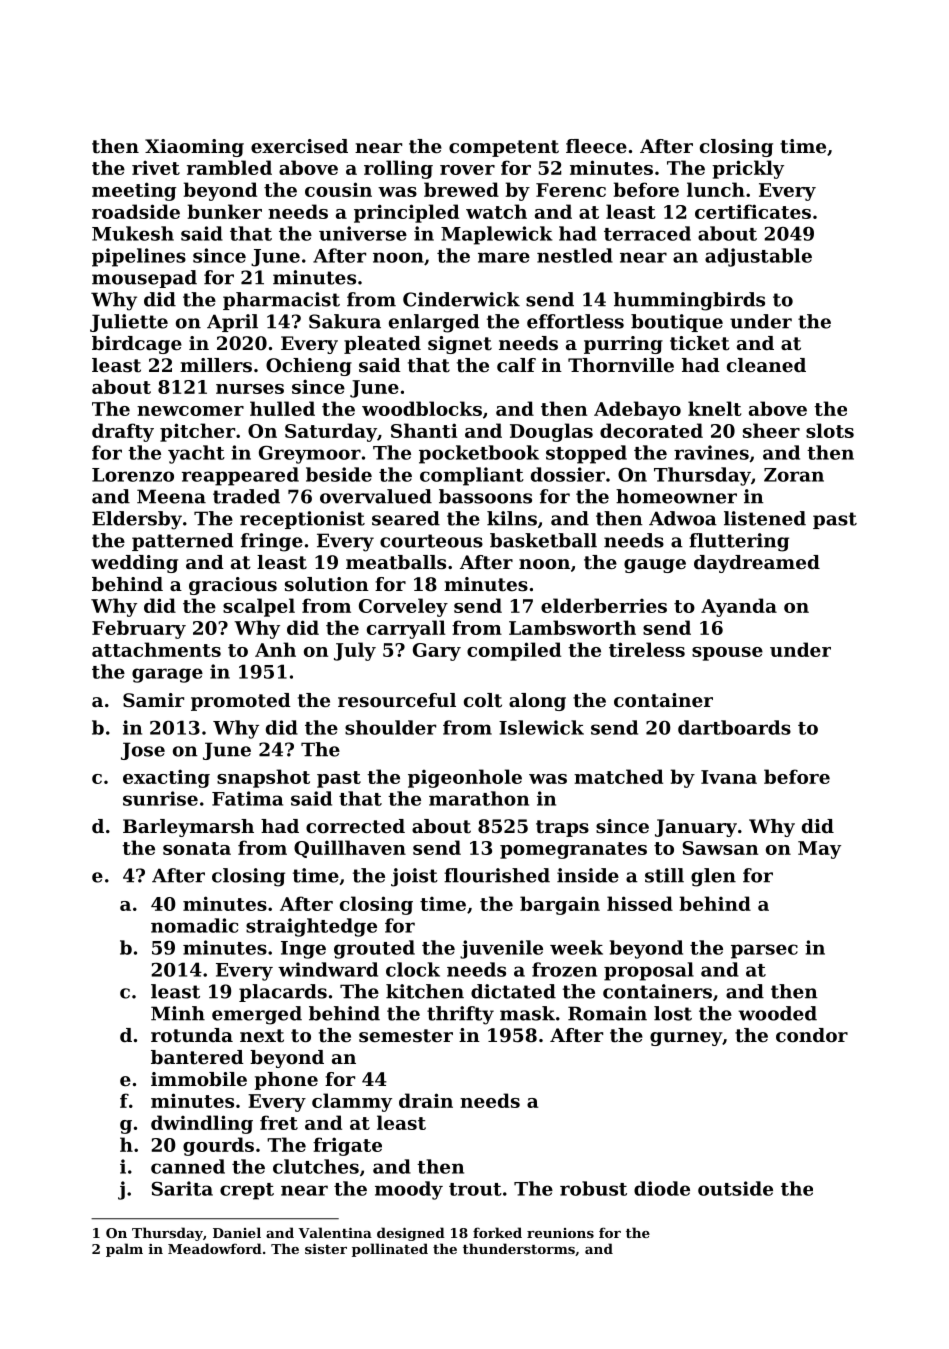 The image size is (949, 1349). I want to click on pollinated, so click(390, 1250).
